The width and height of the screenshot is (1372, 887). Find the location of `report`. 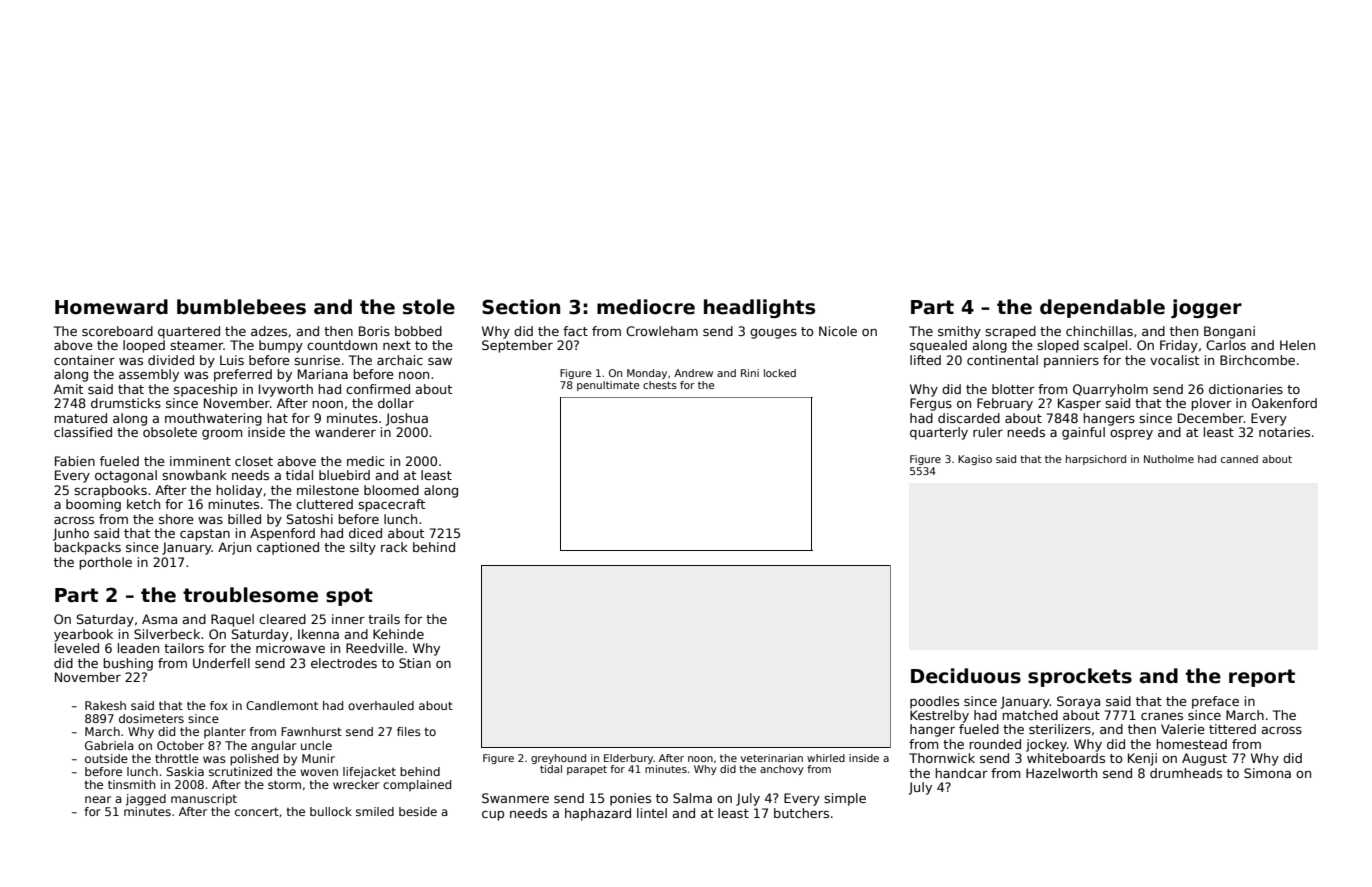

report is located at coordinates (1262, 678).
